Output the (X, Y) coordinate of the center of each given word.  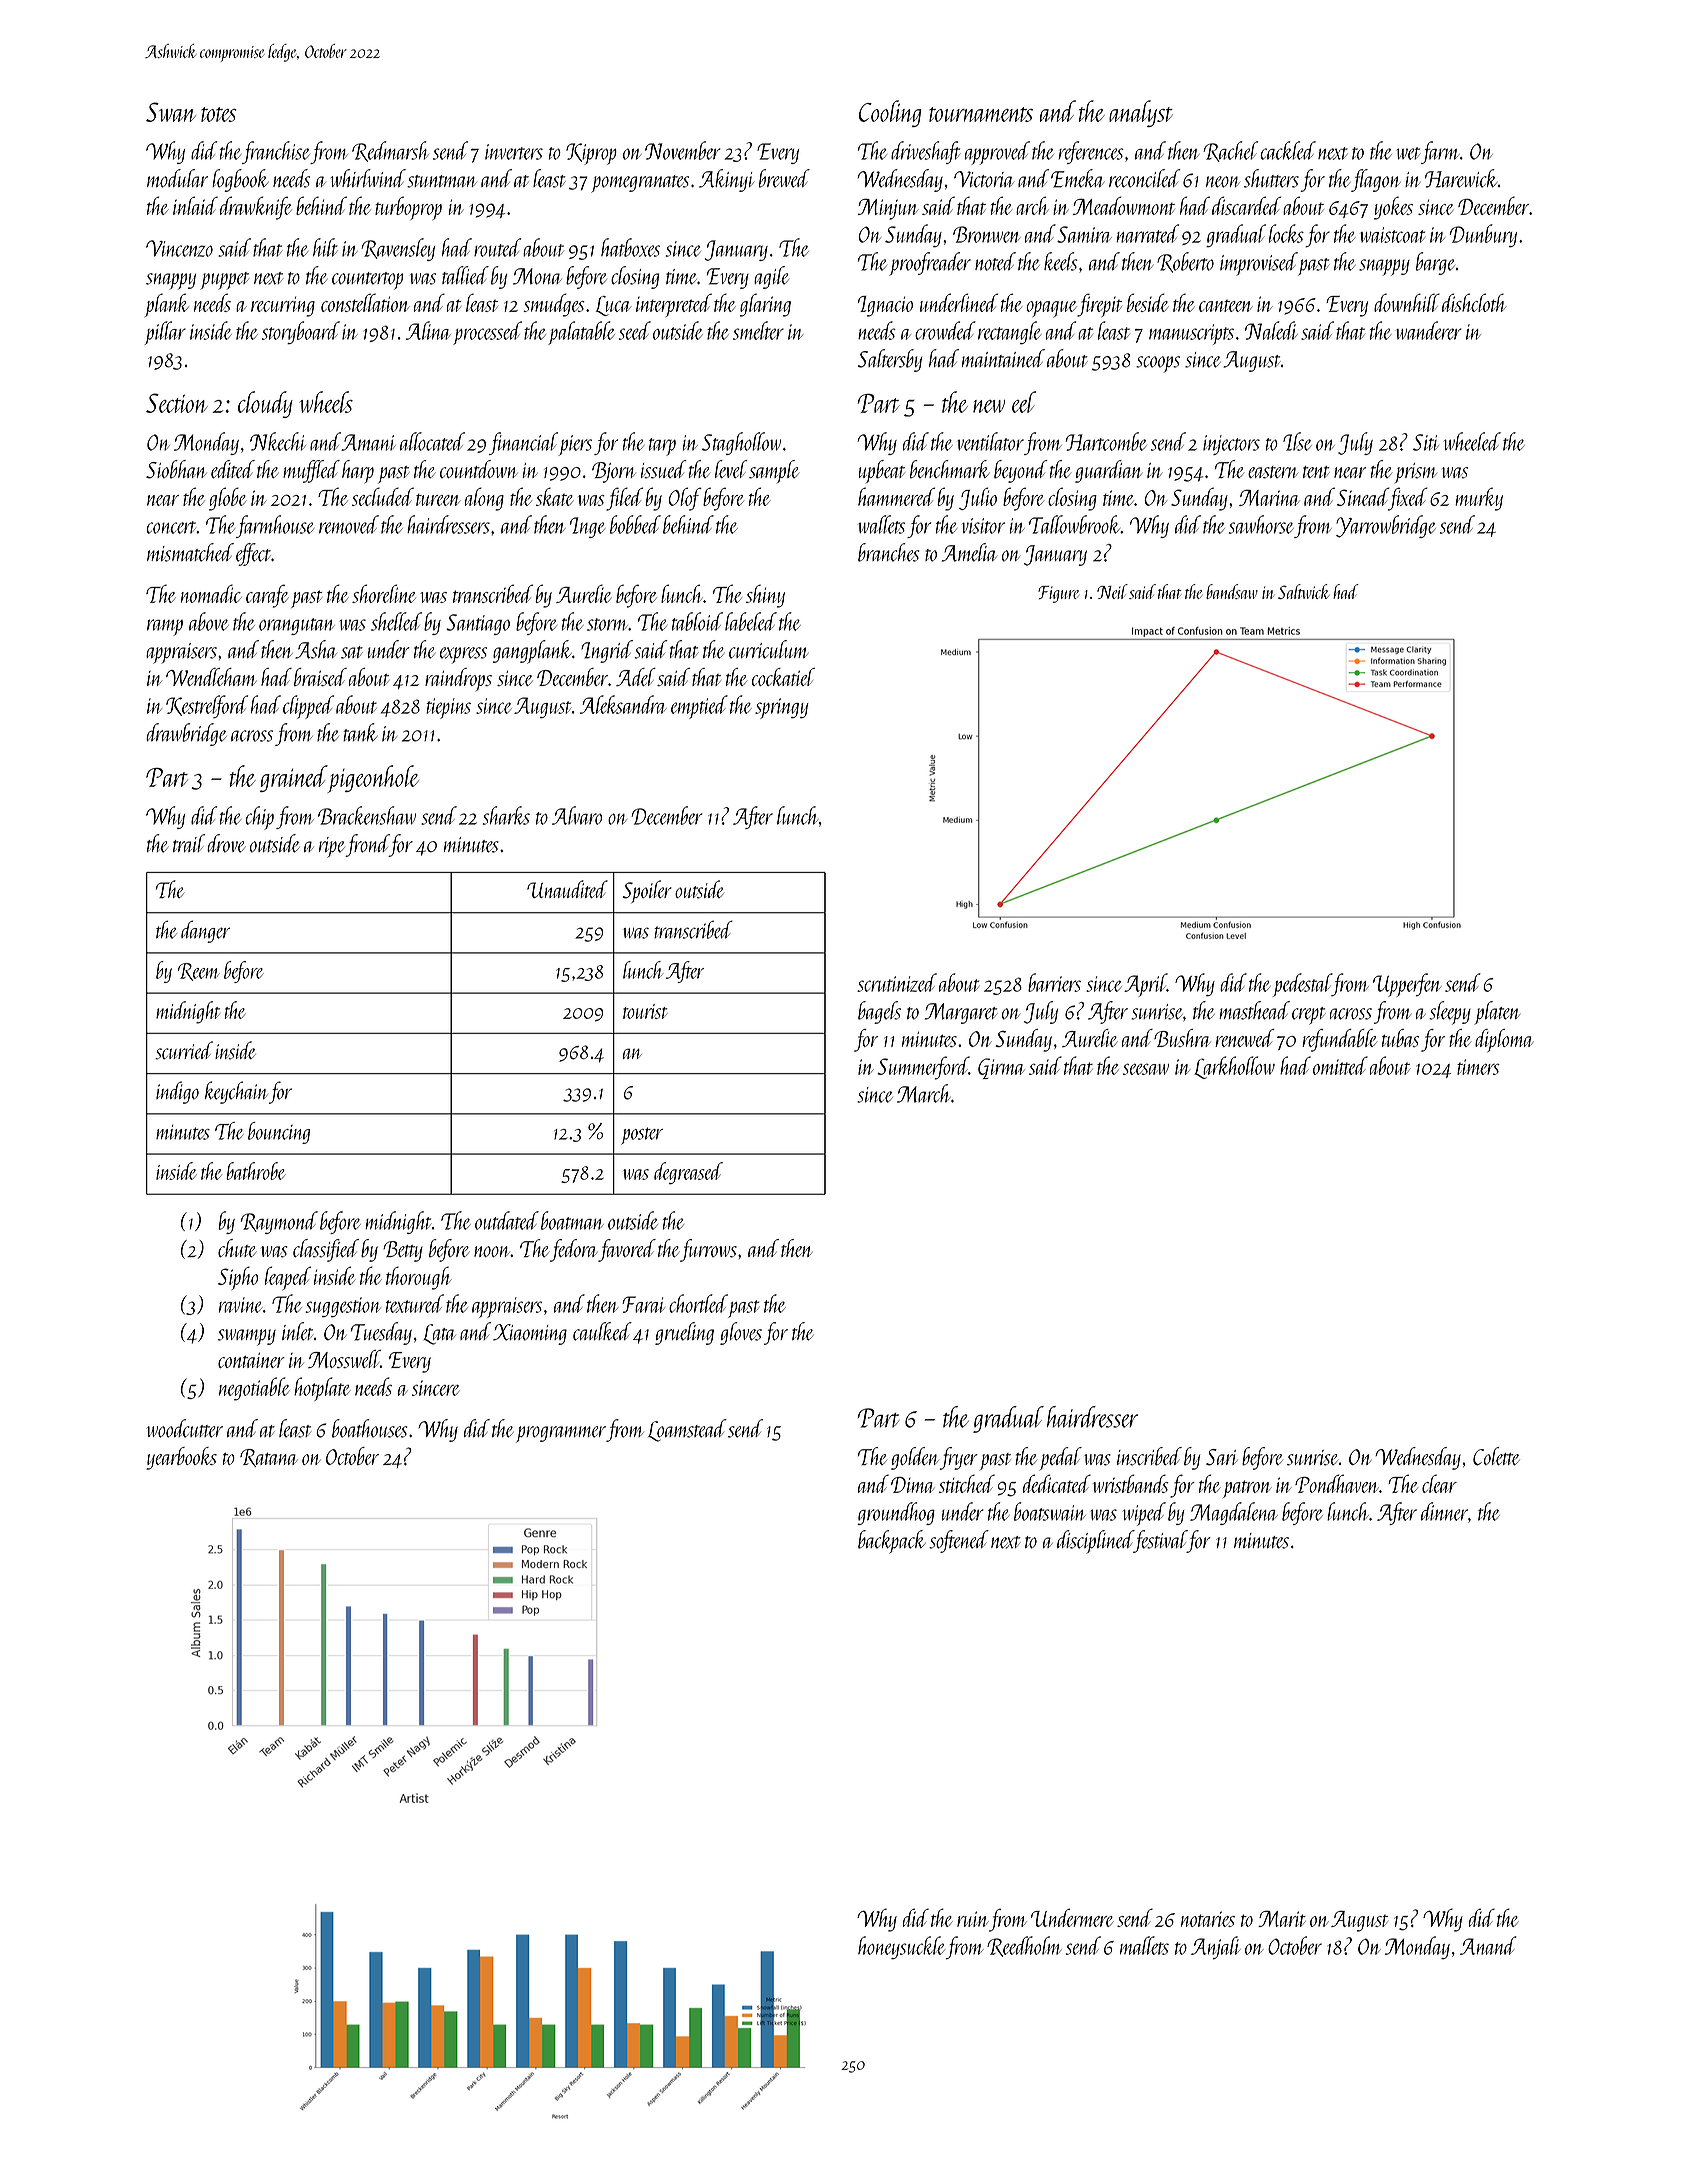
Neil (1112, 591)
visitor (983, 526)
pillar (165, 333)
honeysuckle (901, 1947)
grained (293, 778)
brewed (784, 178)
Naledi (1271, 330)
